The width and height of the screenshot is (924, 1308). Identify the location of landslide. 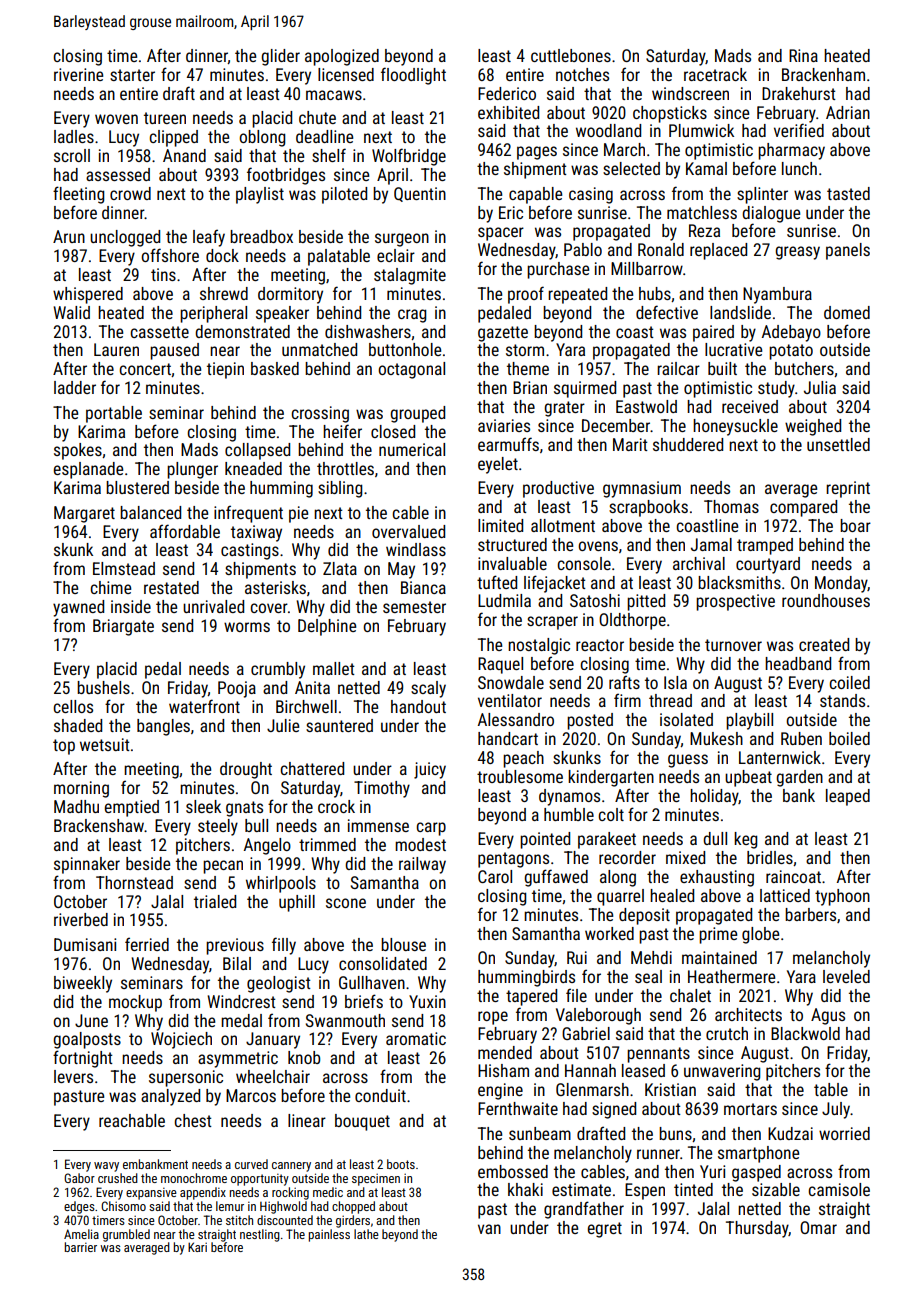
(740, 312).
